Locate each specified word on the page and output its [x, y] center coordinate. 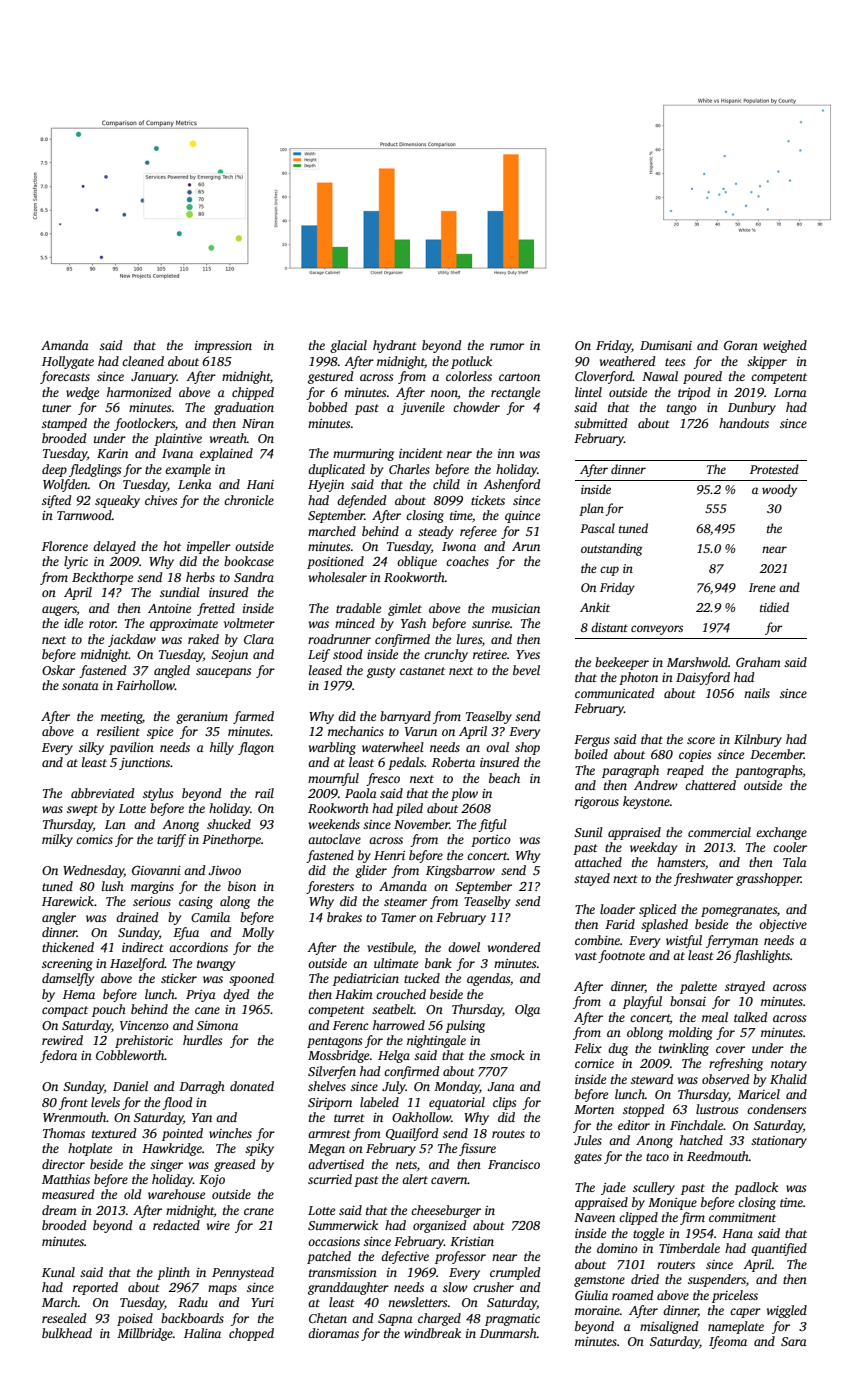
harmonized [139, 392]
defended [361, 501]
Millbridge [145, 1334]
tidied [774, 607]
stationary [779, 1142]
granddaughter [348, 1288]
